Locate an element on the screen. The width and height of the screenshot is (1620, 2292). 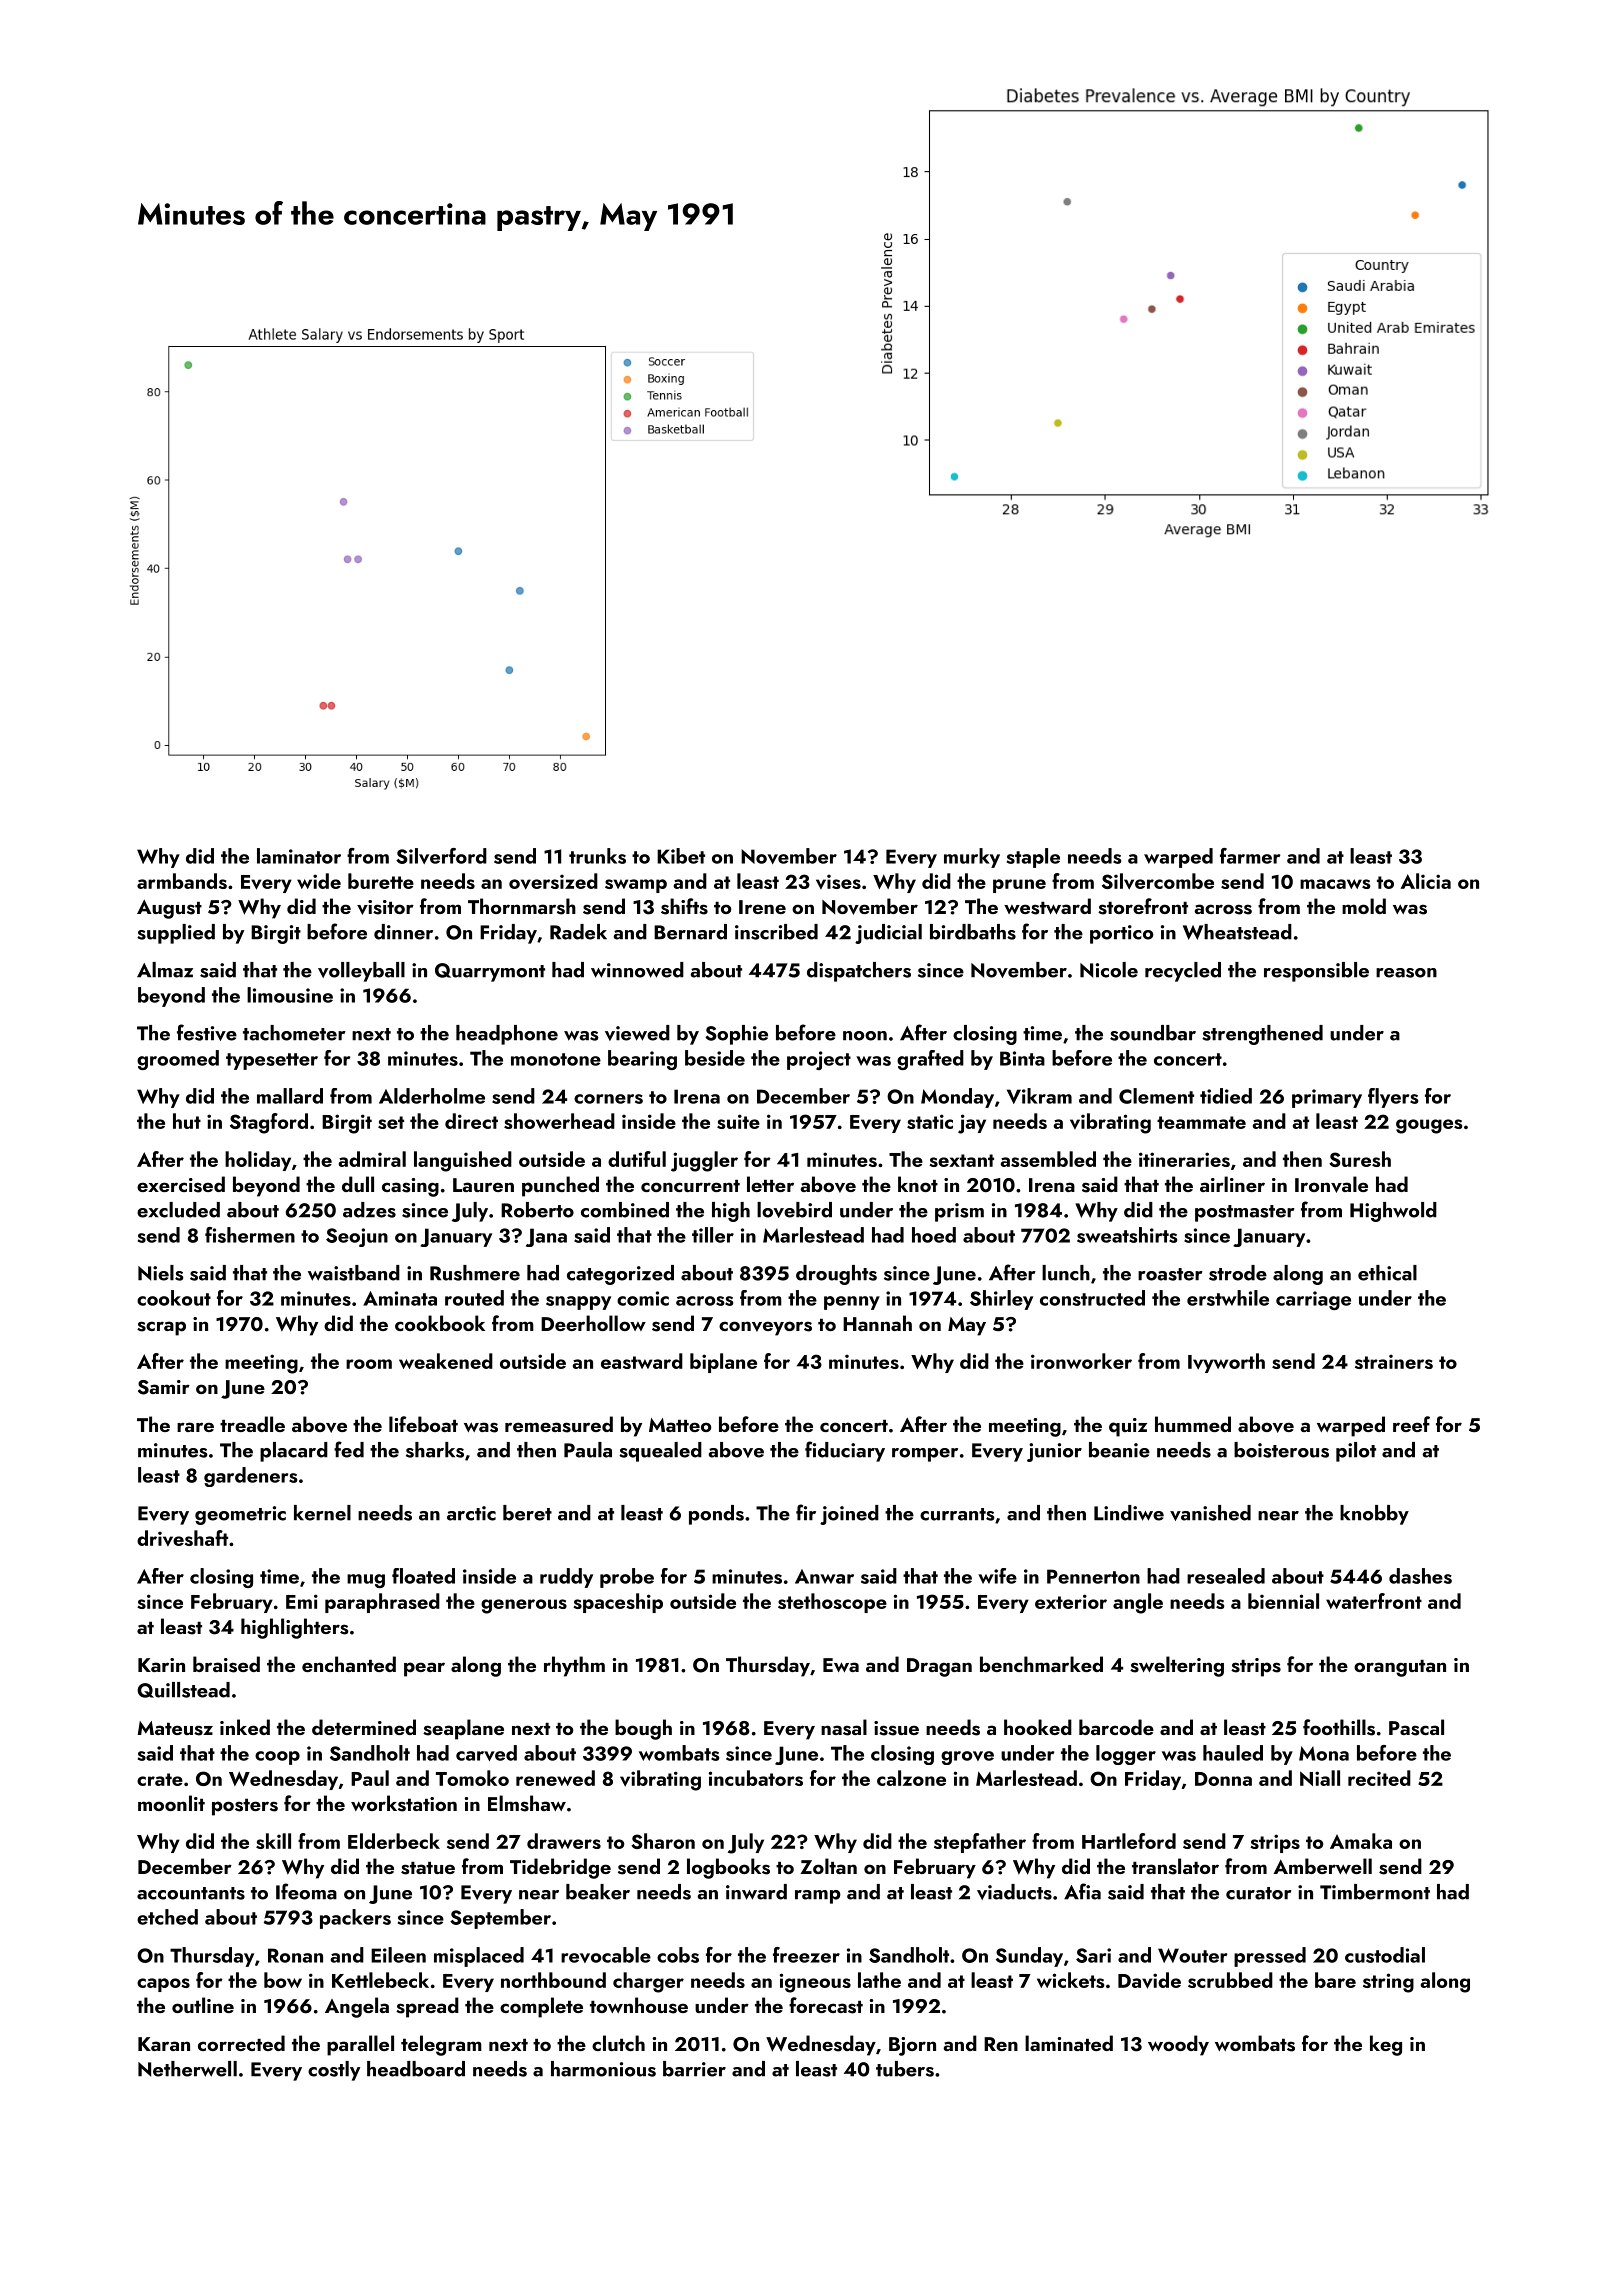
weakened is located at coordinates (446, 1361).
